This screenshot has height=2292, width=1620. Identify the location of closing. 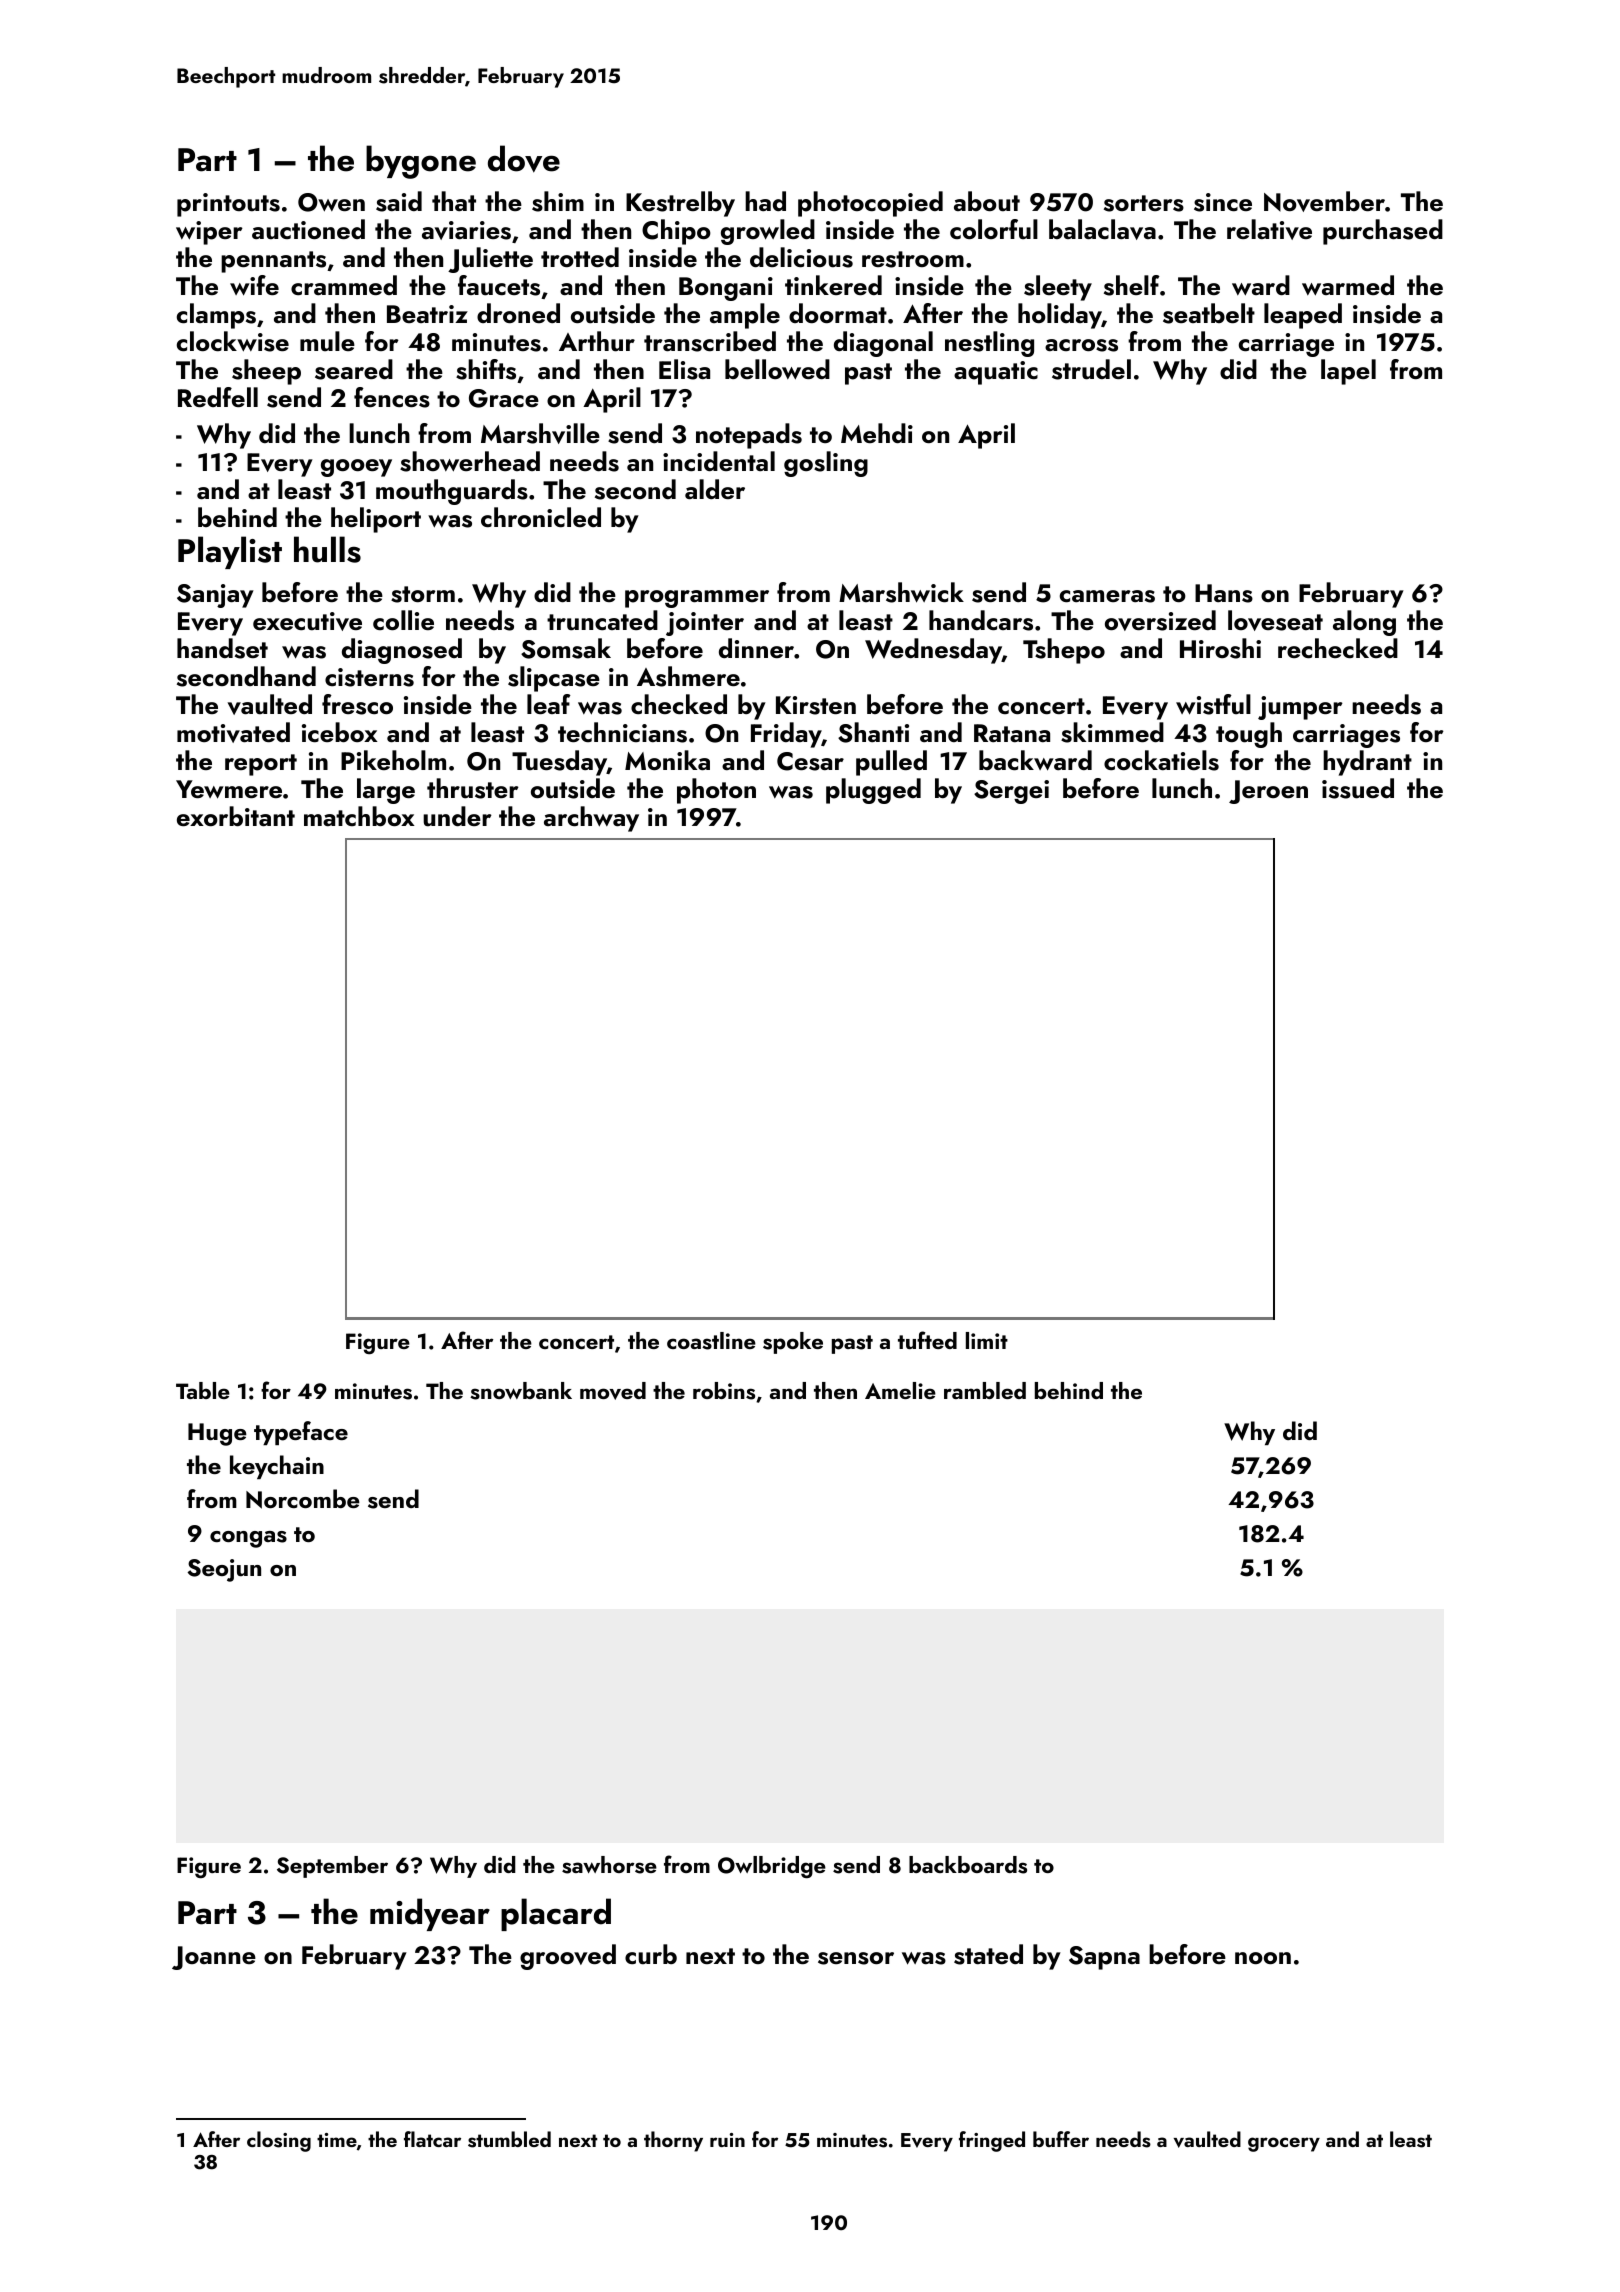
(279, 2141).
